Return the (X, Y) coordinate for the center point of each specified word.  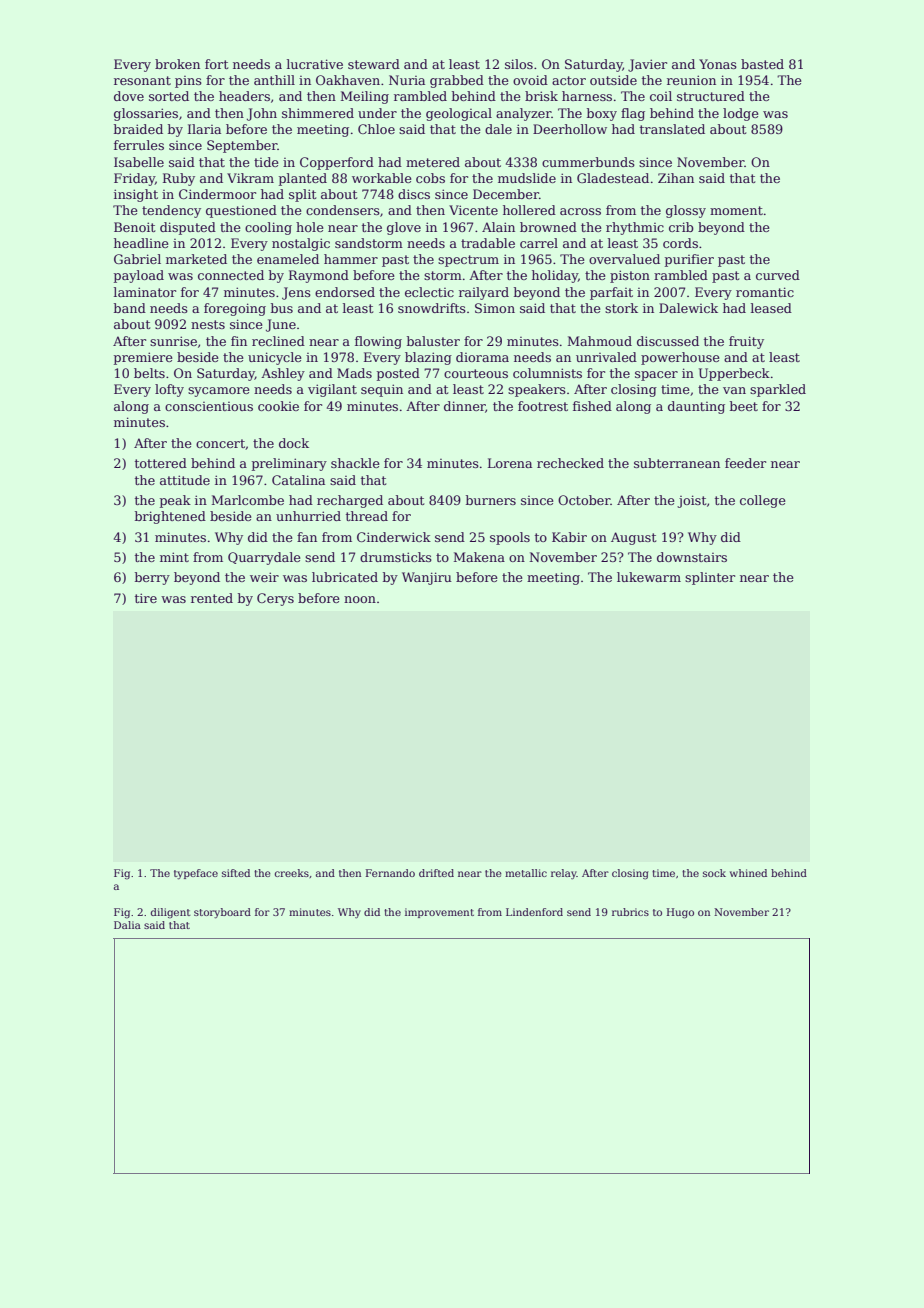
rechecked (570, 463)
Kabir (569, 537)
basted (762, 64)
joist (691, 501)
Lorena (510, 463)
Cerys (275, 599)
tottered (161, 463)
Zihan (676, 178)
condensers (343, 210)
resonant (142, 80)
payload (139, 276)
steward (374, 64)
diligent (171, 913)
